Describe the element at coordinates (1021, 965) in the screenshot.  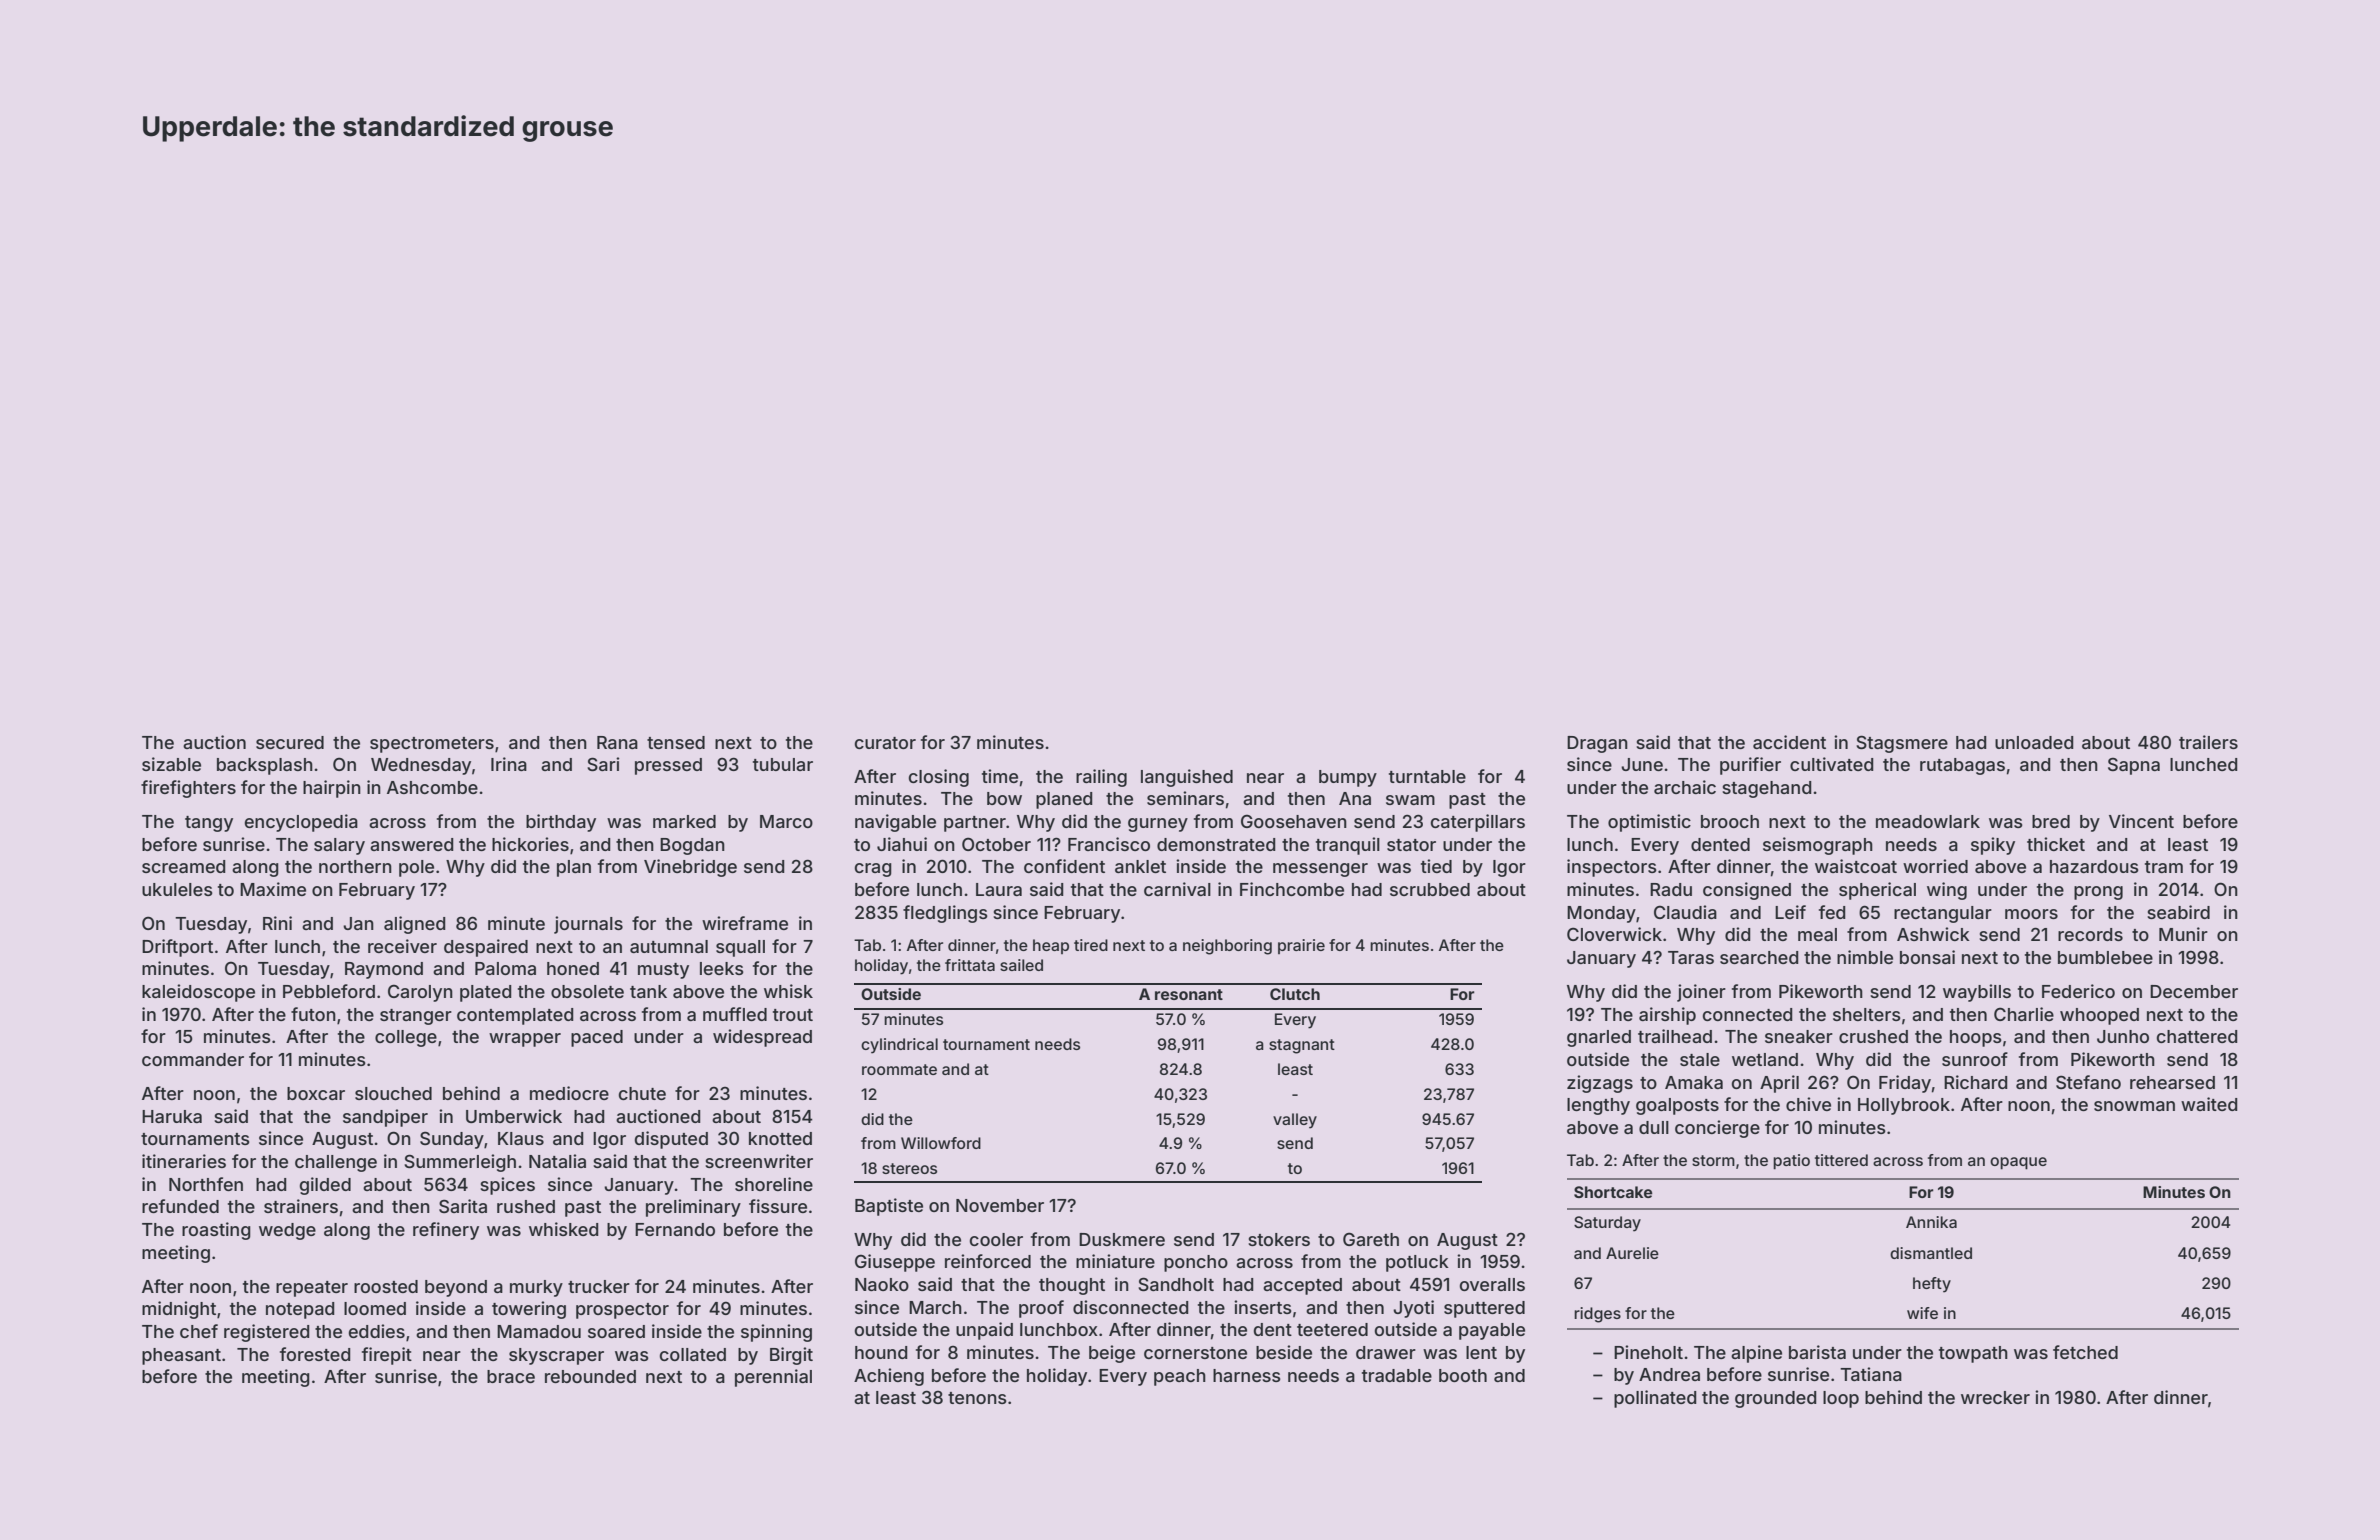
I see `sailed` at that location.
